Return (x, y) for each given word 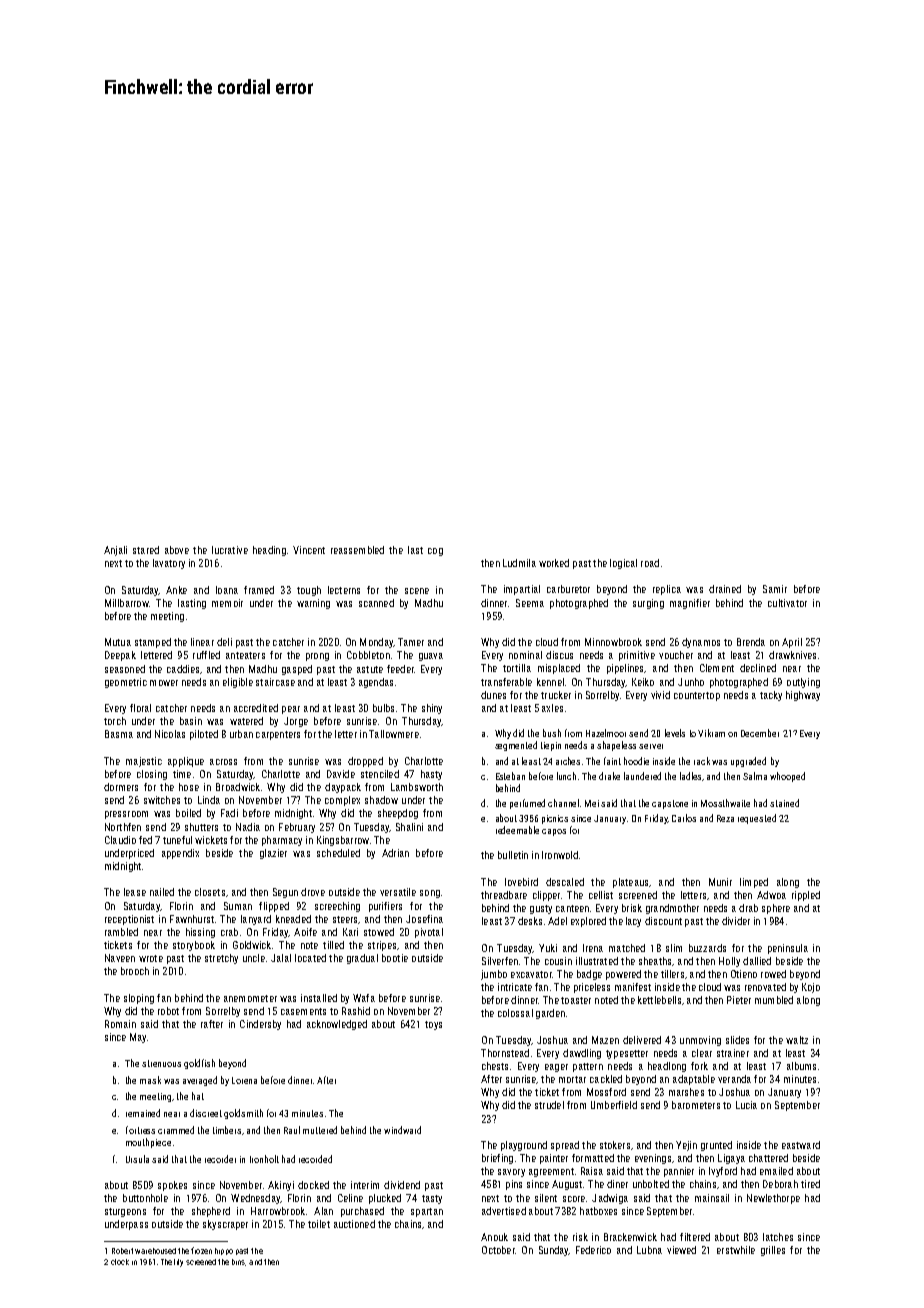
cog (435, 552)
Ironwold (560, 855)
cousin (558, 961)
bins (239, 1262)
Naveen (120, 958)
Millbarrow (127, 603)
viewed (681, 1250)
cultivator (787, 603)
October (498, 1250)
